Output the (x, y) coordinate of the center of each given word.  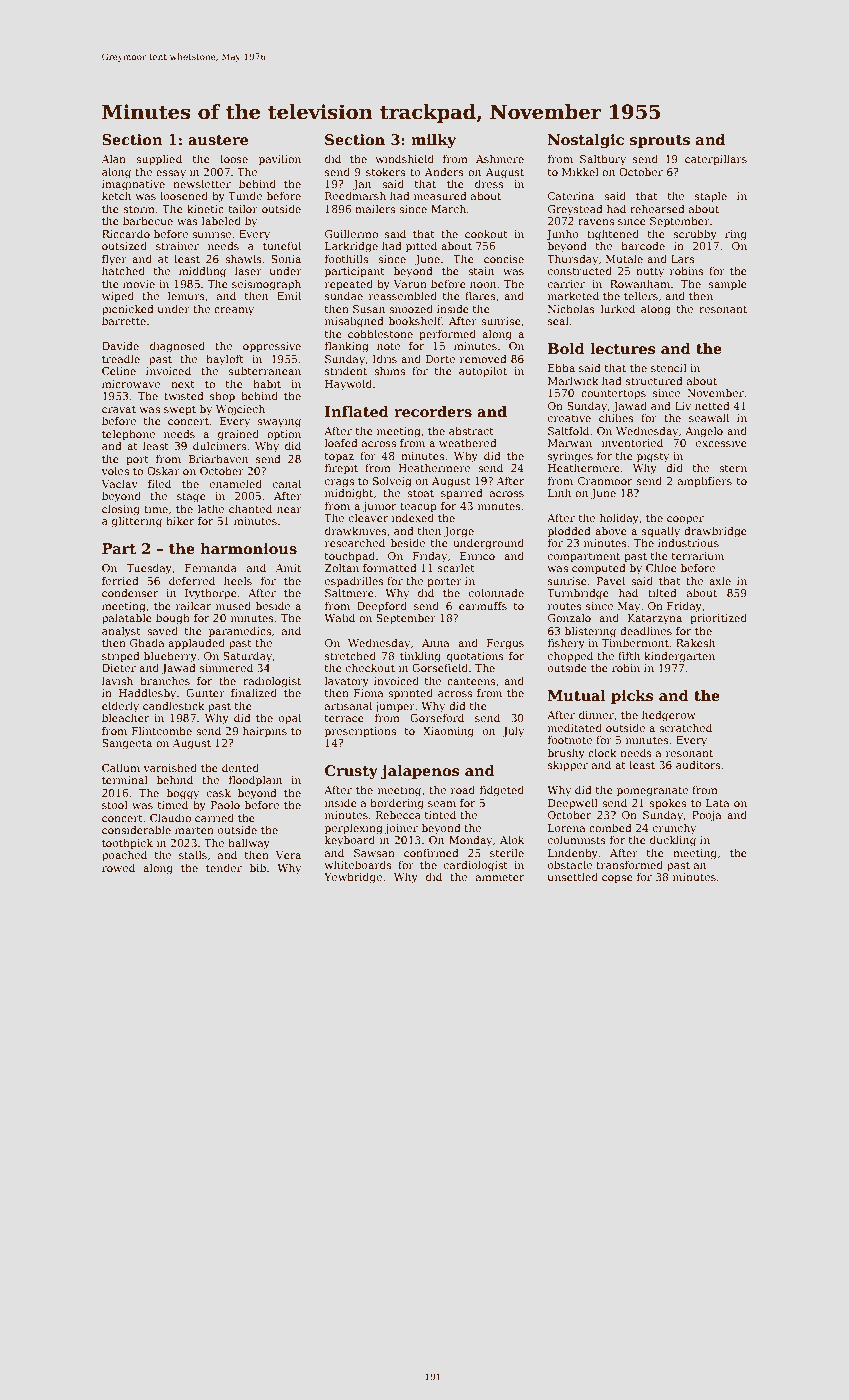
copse (617, 879)
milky (433, 141)
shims (389, 370)
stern (733, 468)
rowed (118, 867)
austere (218, 140)
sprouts (660, 141)
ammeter (500, 877)
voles (115, 470)
